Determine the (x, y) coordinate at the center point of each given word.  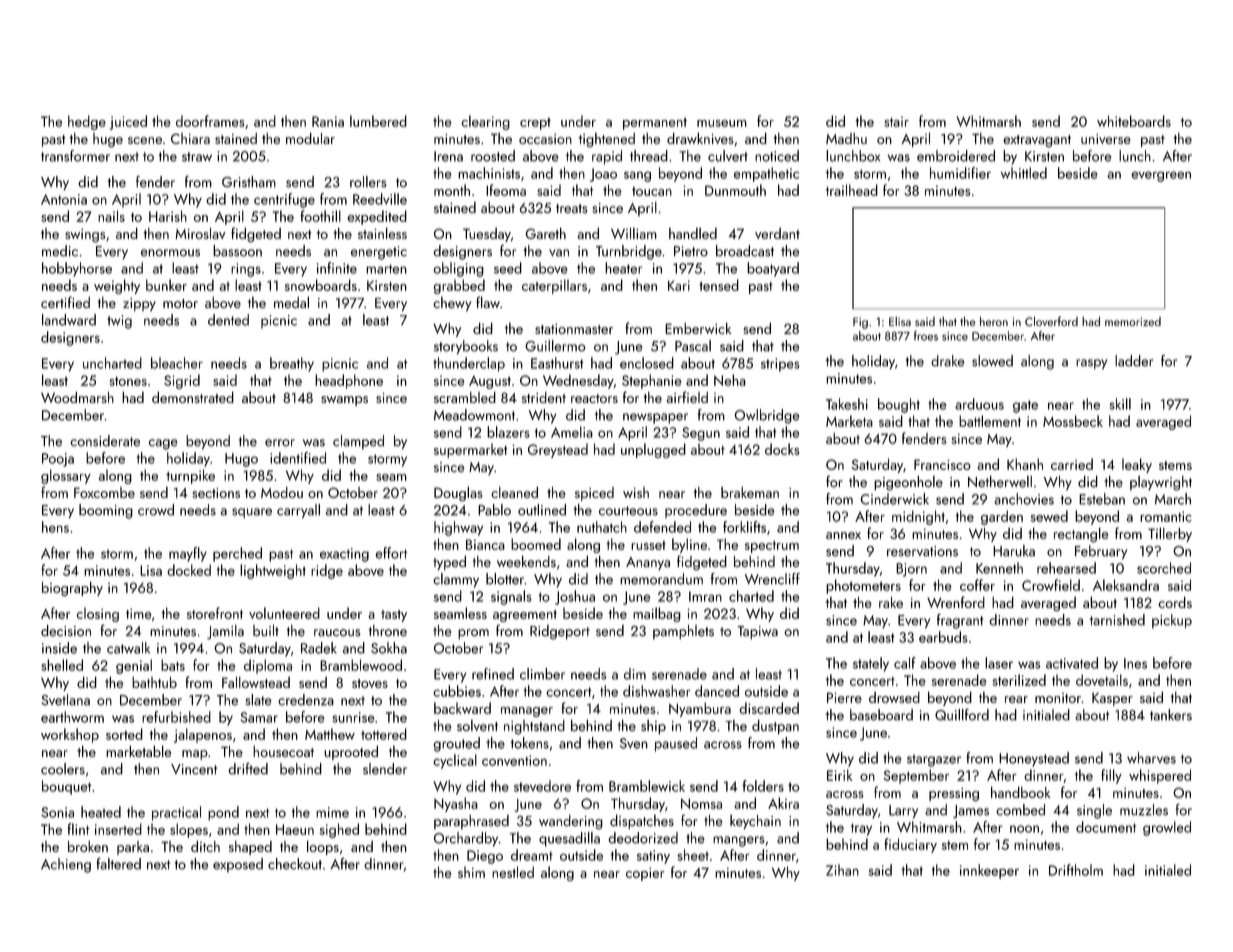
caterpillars (554, 286)
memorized (1133, 321)
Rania (328, 121)
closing (98, 614)
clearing (485, 122)
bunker (166, 285)
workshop (70, 735)
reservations (922, 551)
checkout (295, 864)
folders (763, 786)
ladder (1134, 361)
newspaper (655, 418)
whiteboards (1134, 121)
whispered (1160, 776)
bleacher (177, 363)
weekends (526, 561)
